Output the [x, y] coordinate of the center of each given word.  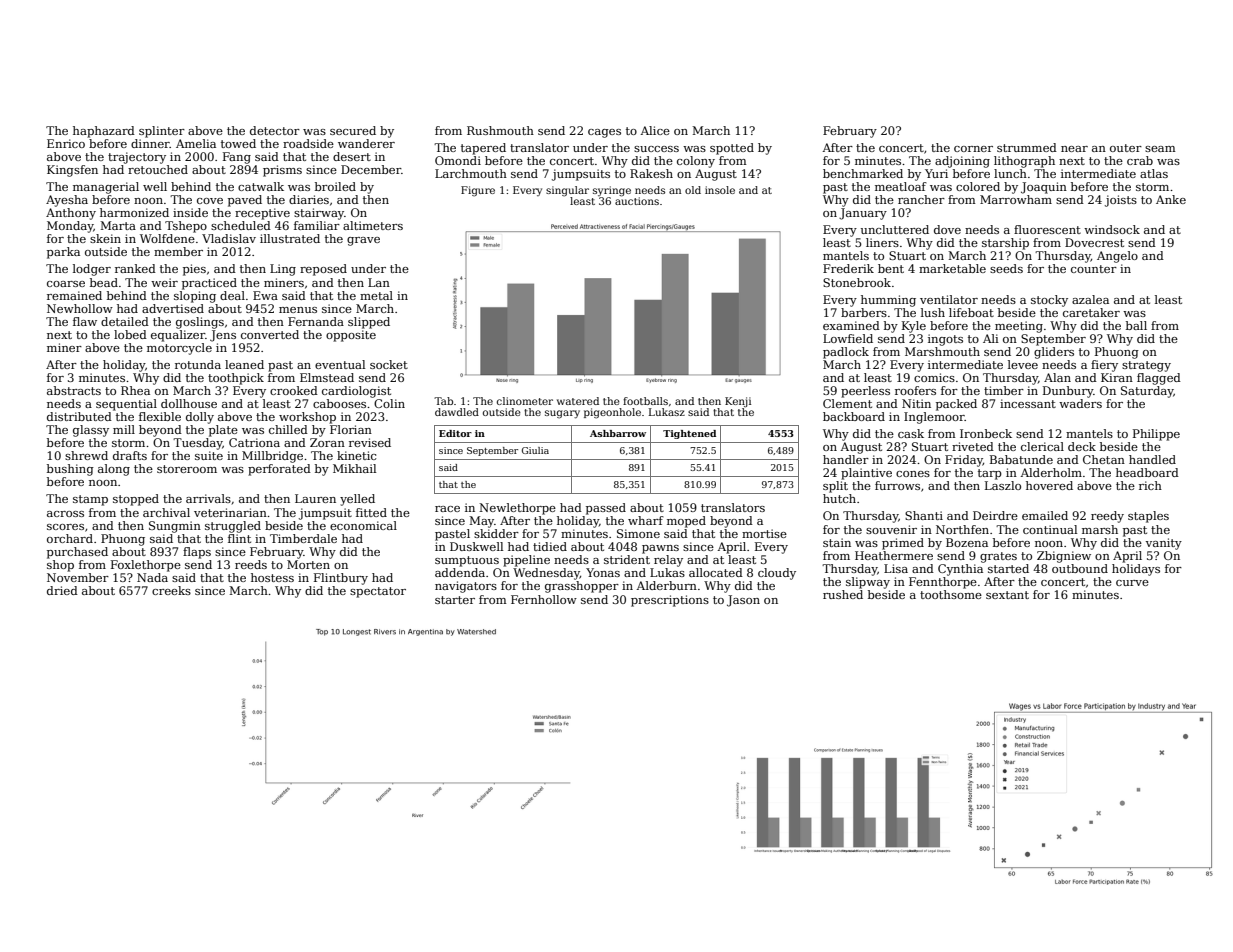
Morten [308, 564]
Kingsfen [72, 171]
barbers [864, 312]
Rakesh [651, 173]
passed [606, 509]
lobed [130, 334]
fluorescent [1047, 229]
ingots [945, 340]
